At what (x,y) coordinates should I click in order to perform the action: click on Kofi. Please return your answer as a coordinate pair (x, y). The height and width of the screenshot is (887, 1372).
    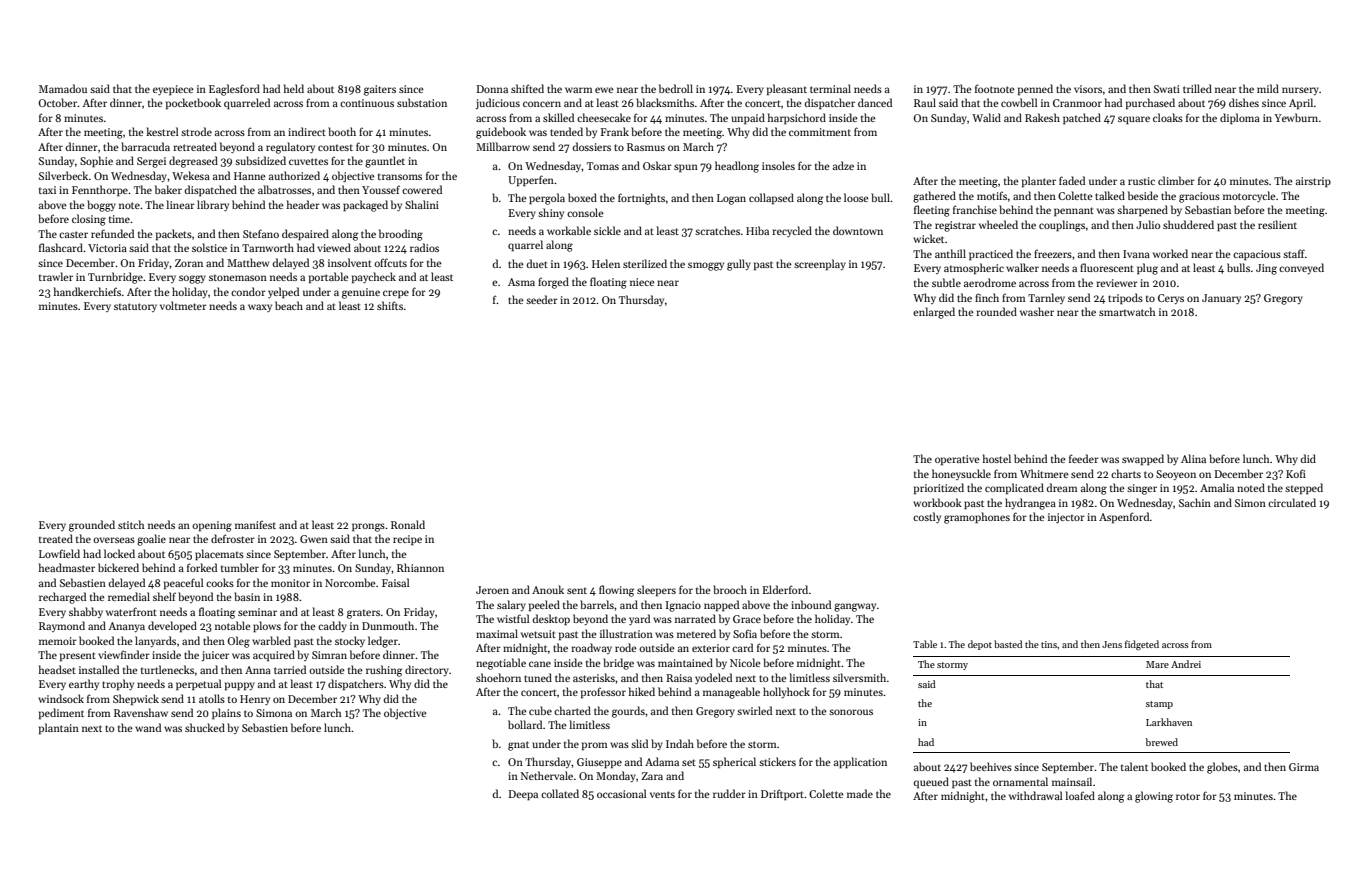
    Looking at the image, I should click on (1296, 473).
